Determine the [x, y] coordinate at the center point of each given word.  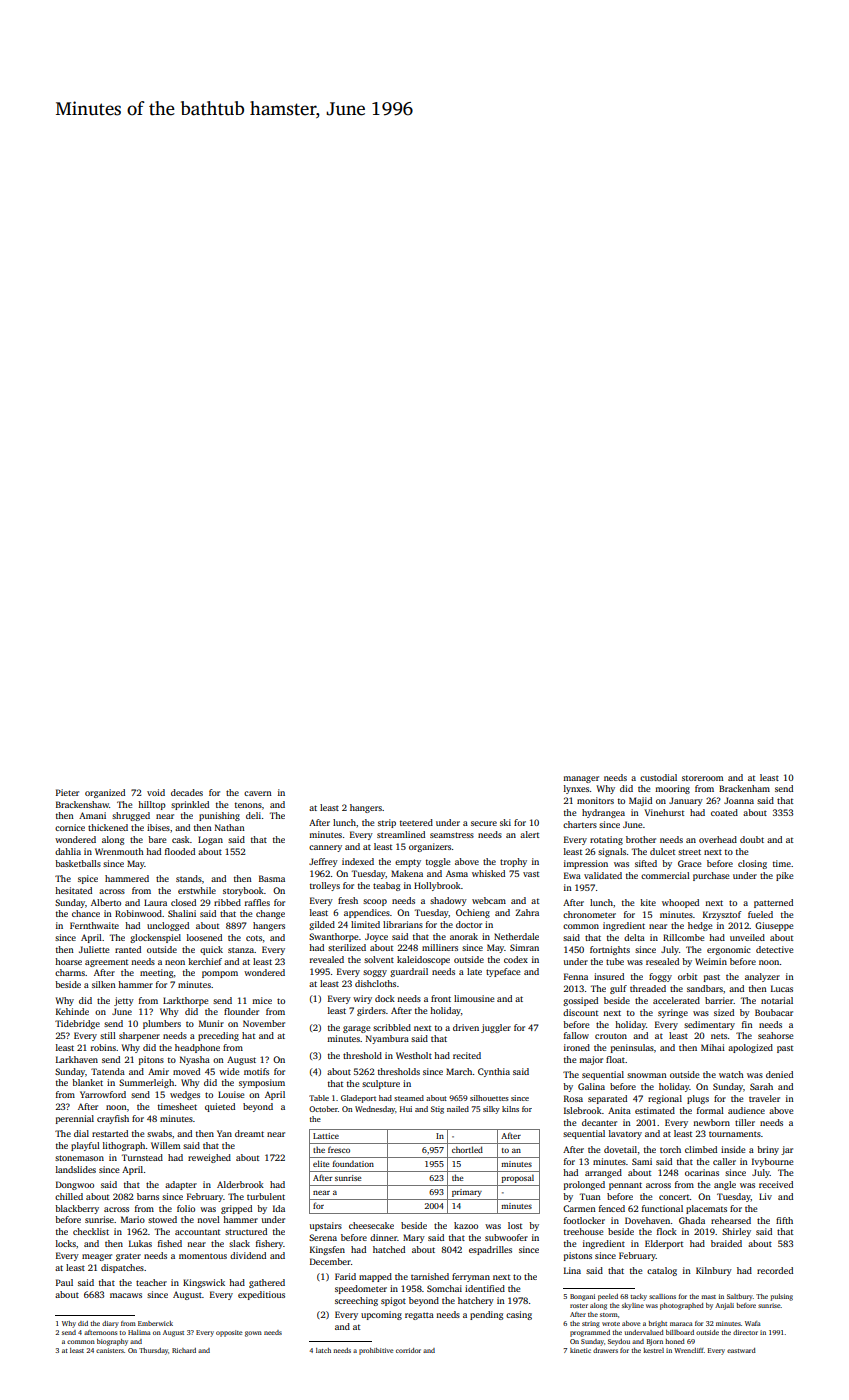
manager [581, 779]
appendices [367, 913]
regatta [419, 1316]
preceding [218, 1036]
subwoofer [506, 1237]
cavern [258, 793]
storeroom [702, 778]
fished [170, 1243]
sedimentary [709, 1025]
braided [726, 1243]
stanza [241, 950]
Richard [184, 1350]
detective [774, 949]
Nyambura [387, 1039]
